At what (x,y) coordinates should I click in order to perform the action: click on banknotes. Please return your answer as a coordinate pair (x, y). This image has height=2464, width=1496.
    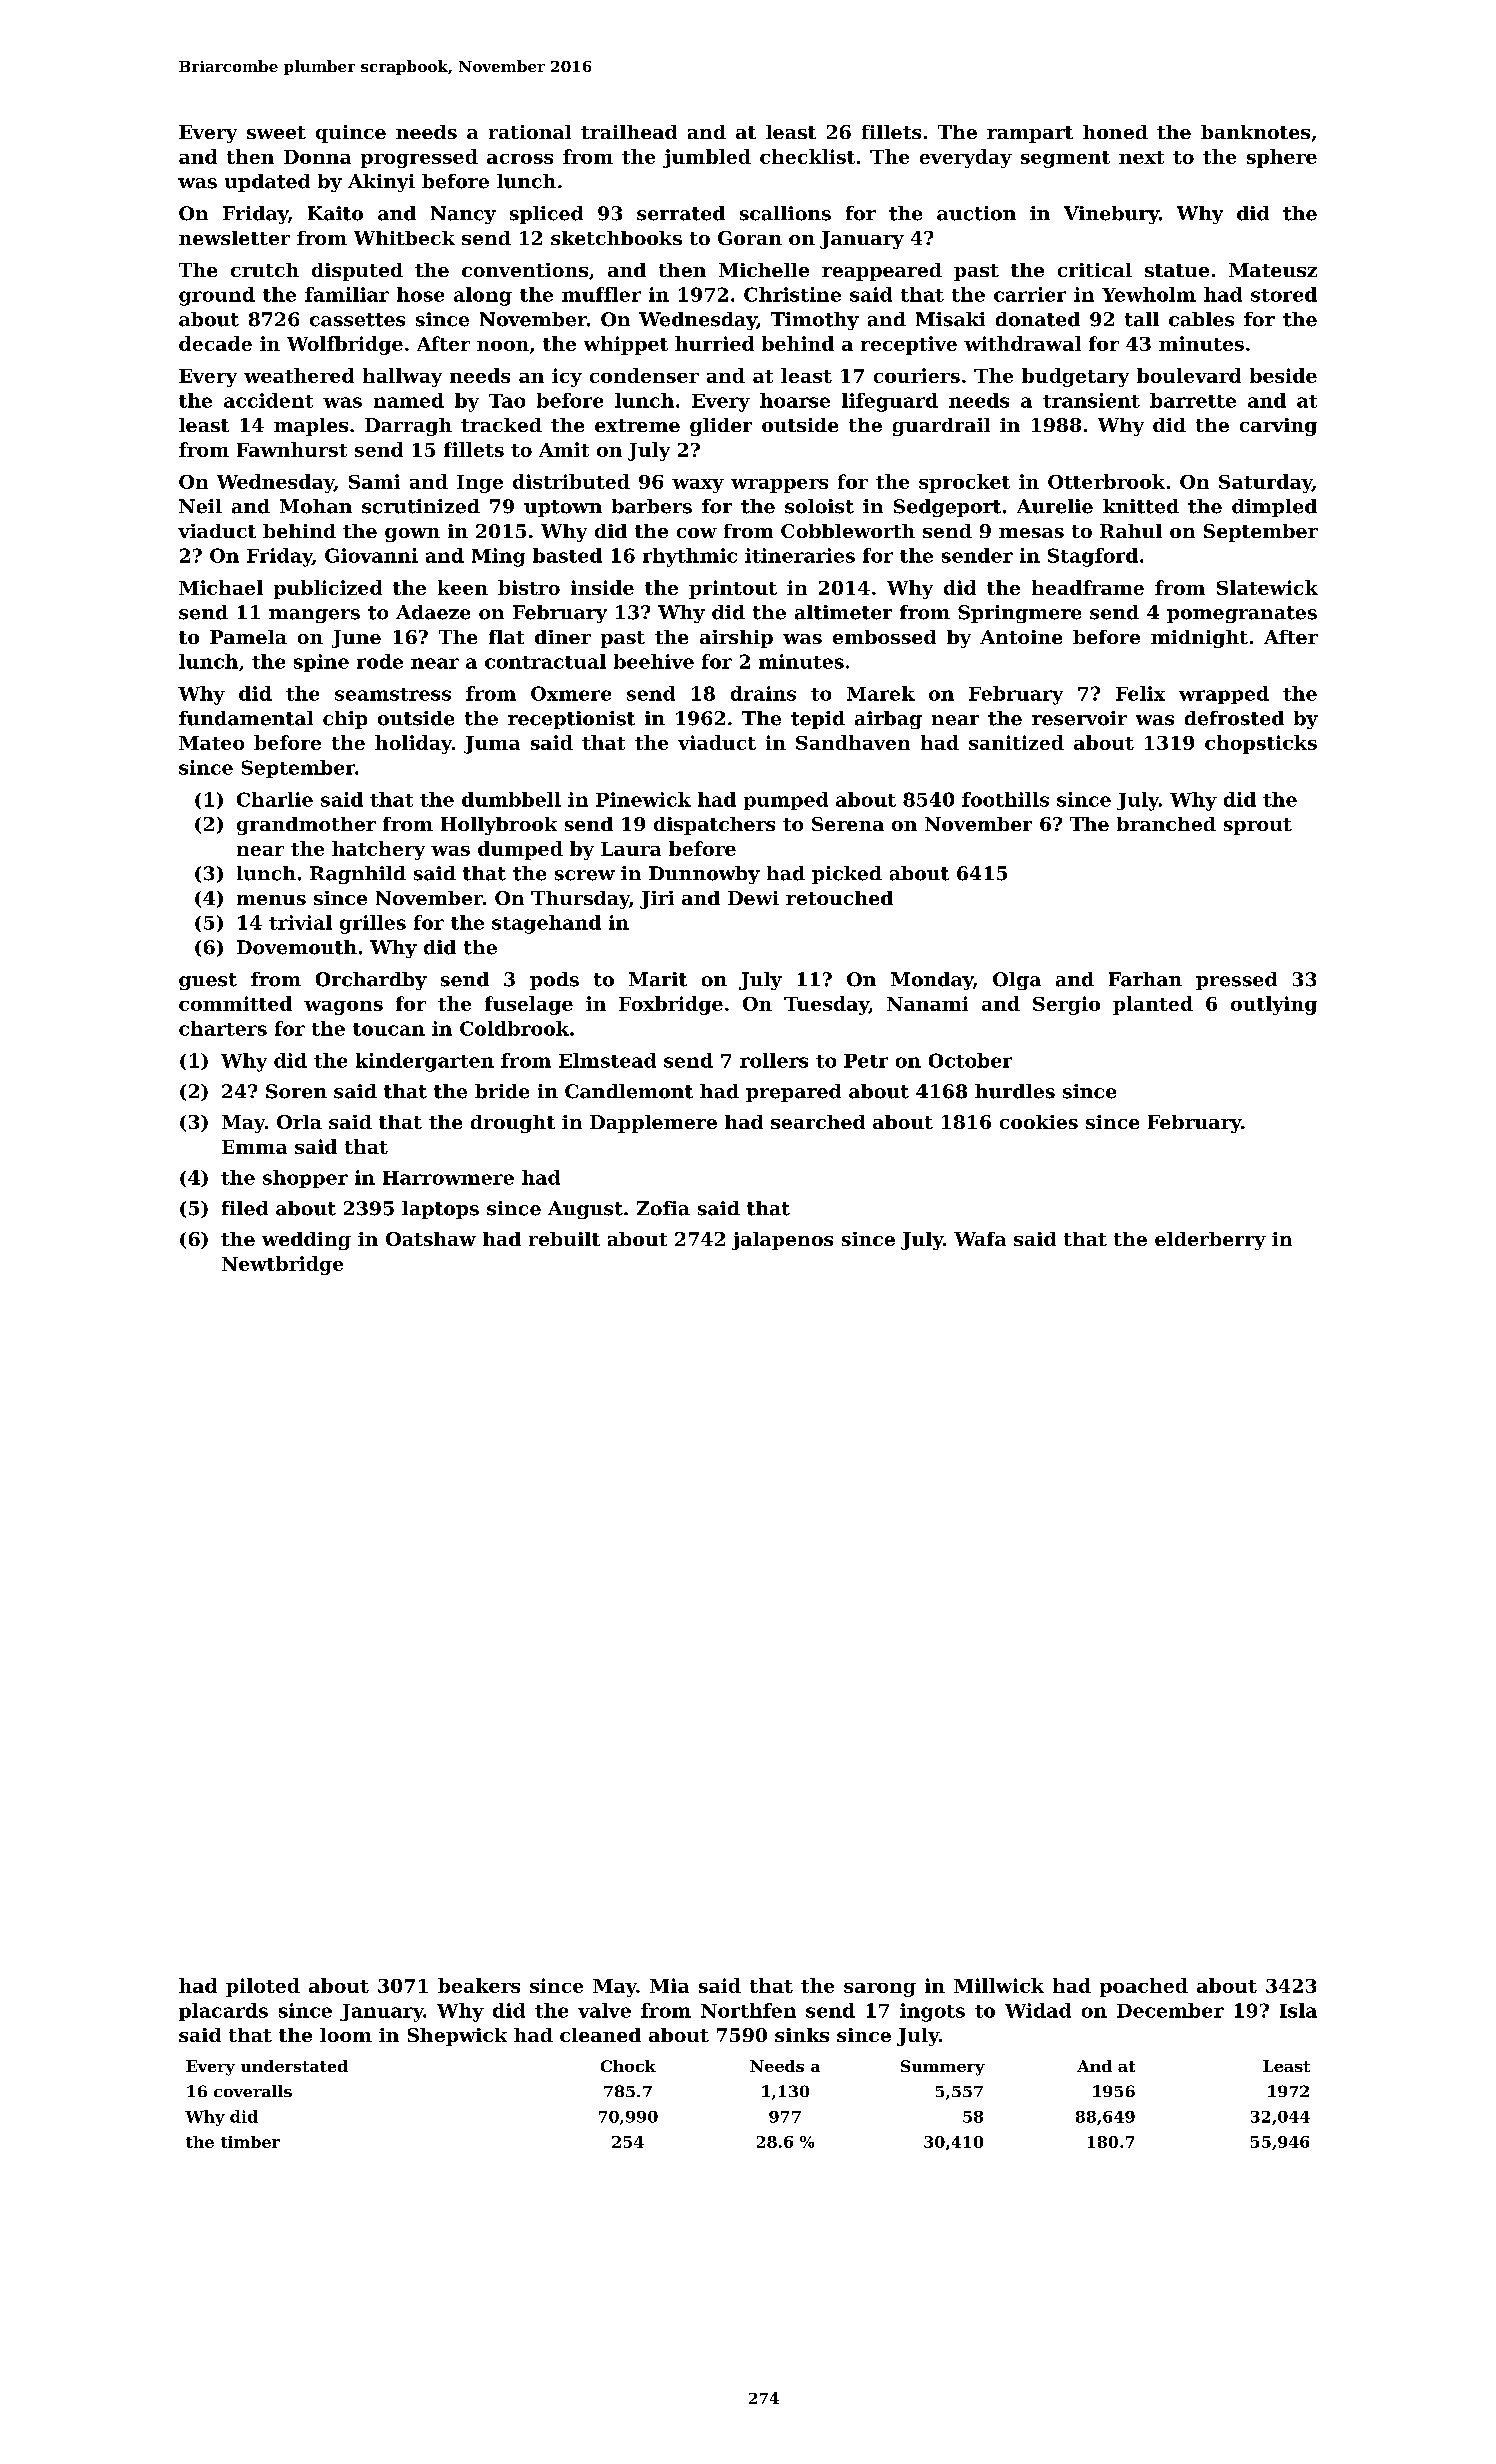
    Looking at the image, I should click on (1255, 132).
